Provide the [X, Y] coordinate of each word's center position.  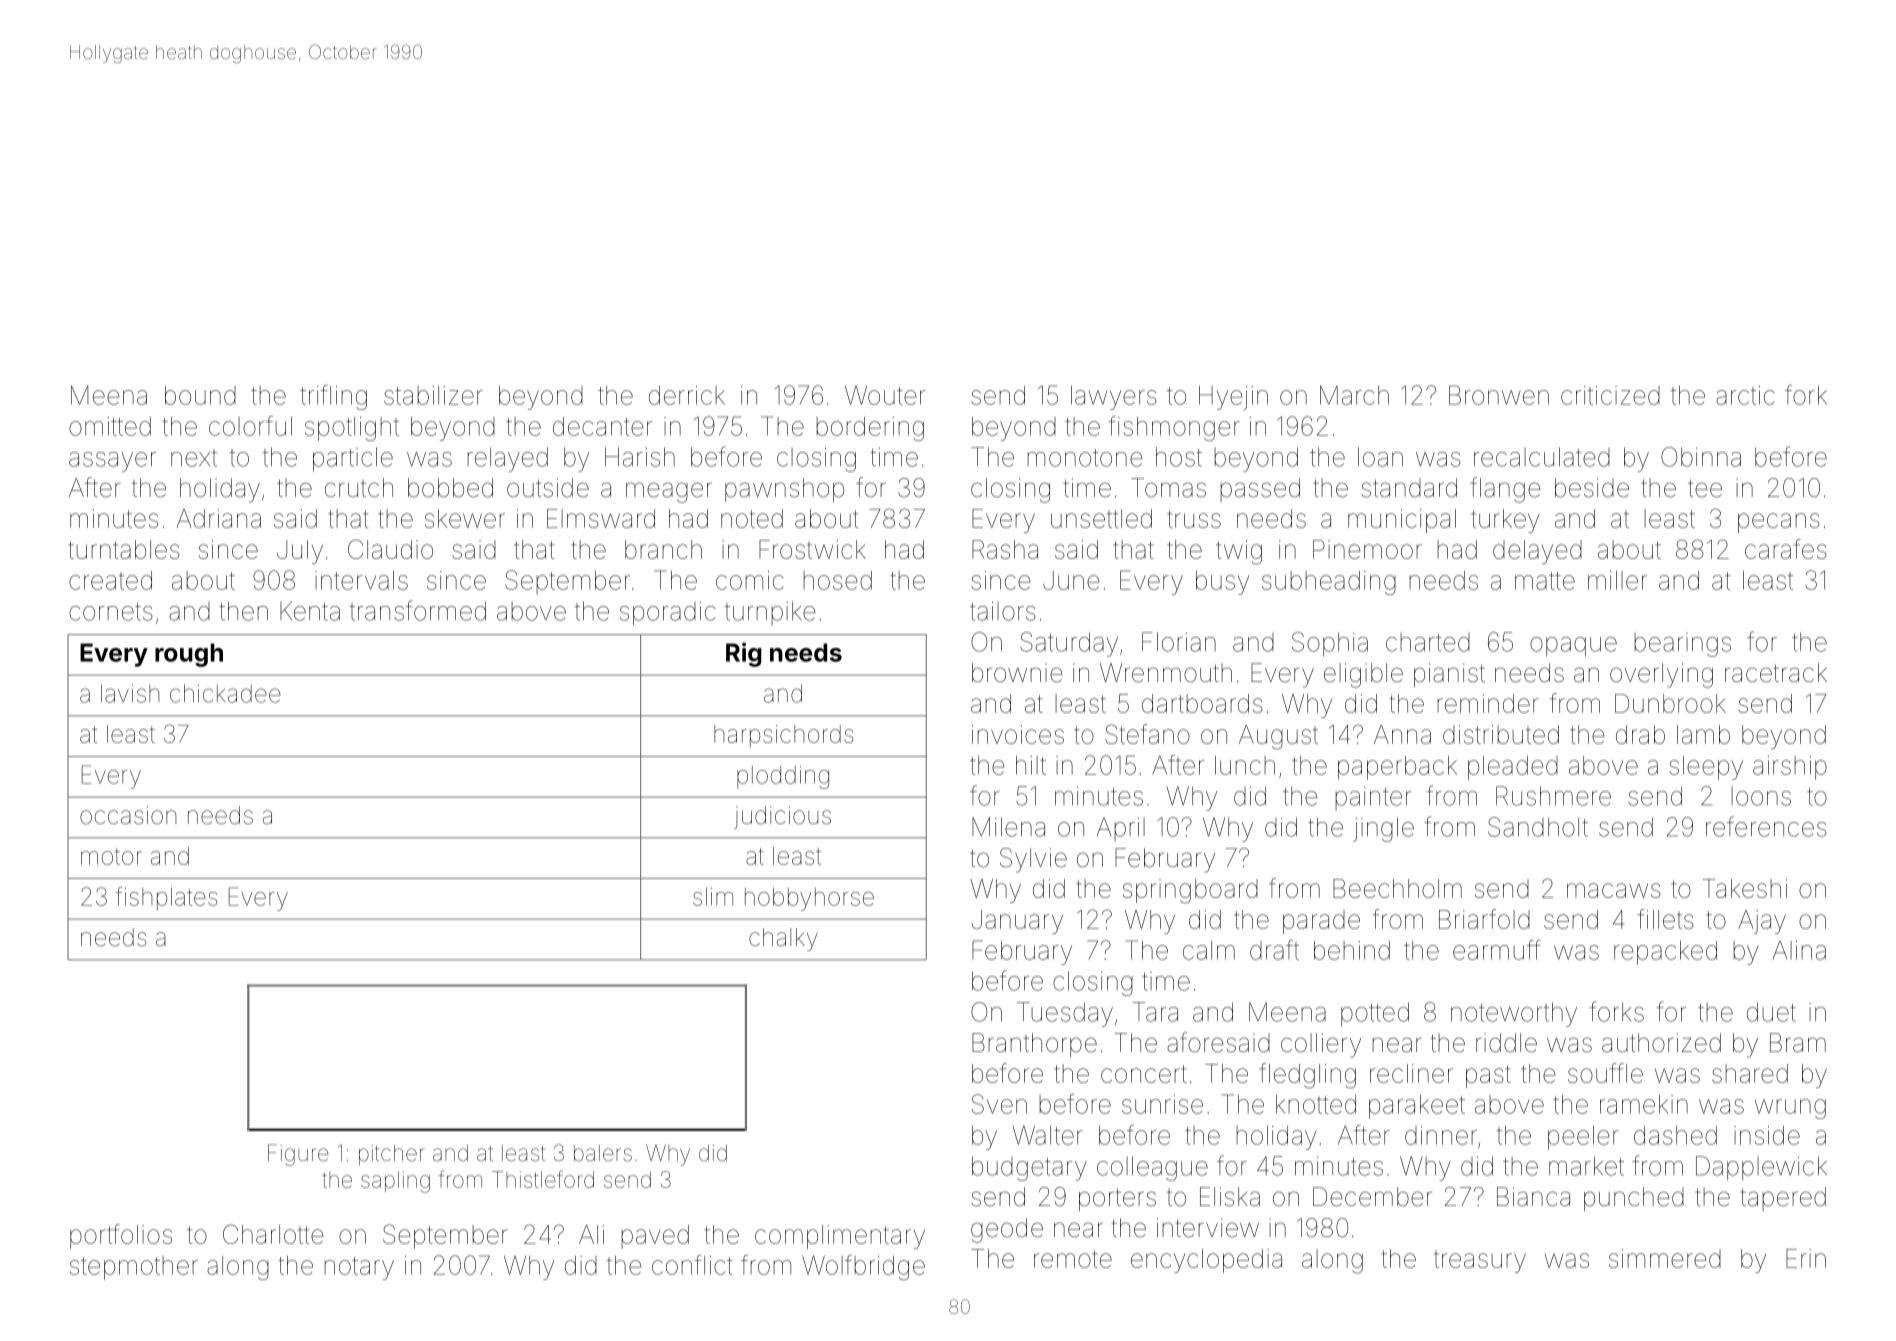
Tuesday [1065, 1014]
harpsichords [783, 736]
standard [1409, 488]
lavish [130, 693]
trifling [333, 397]
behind [1352, 950]
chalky [783, 939]
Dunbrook [1670, 703]
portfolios [121, 1236]
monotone [1085, 458]
